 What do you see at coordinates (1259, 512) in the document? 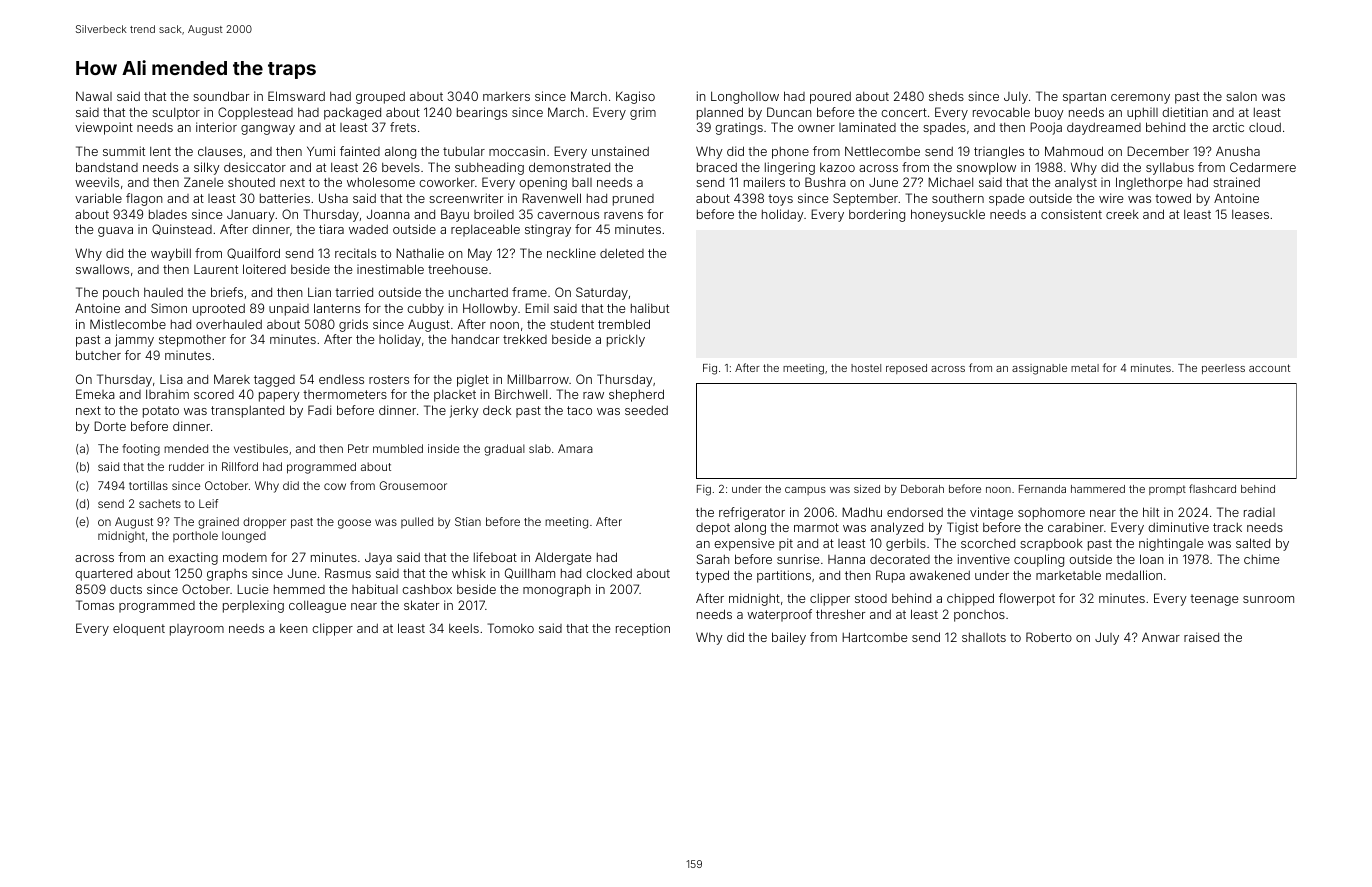
I see `radial` at bounding box center [1259, 512].
